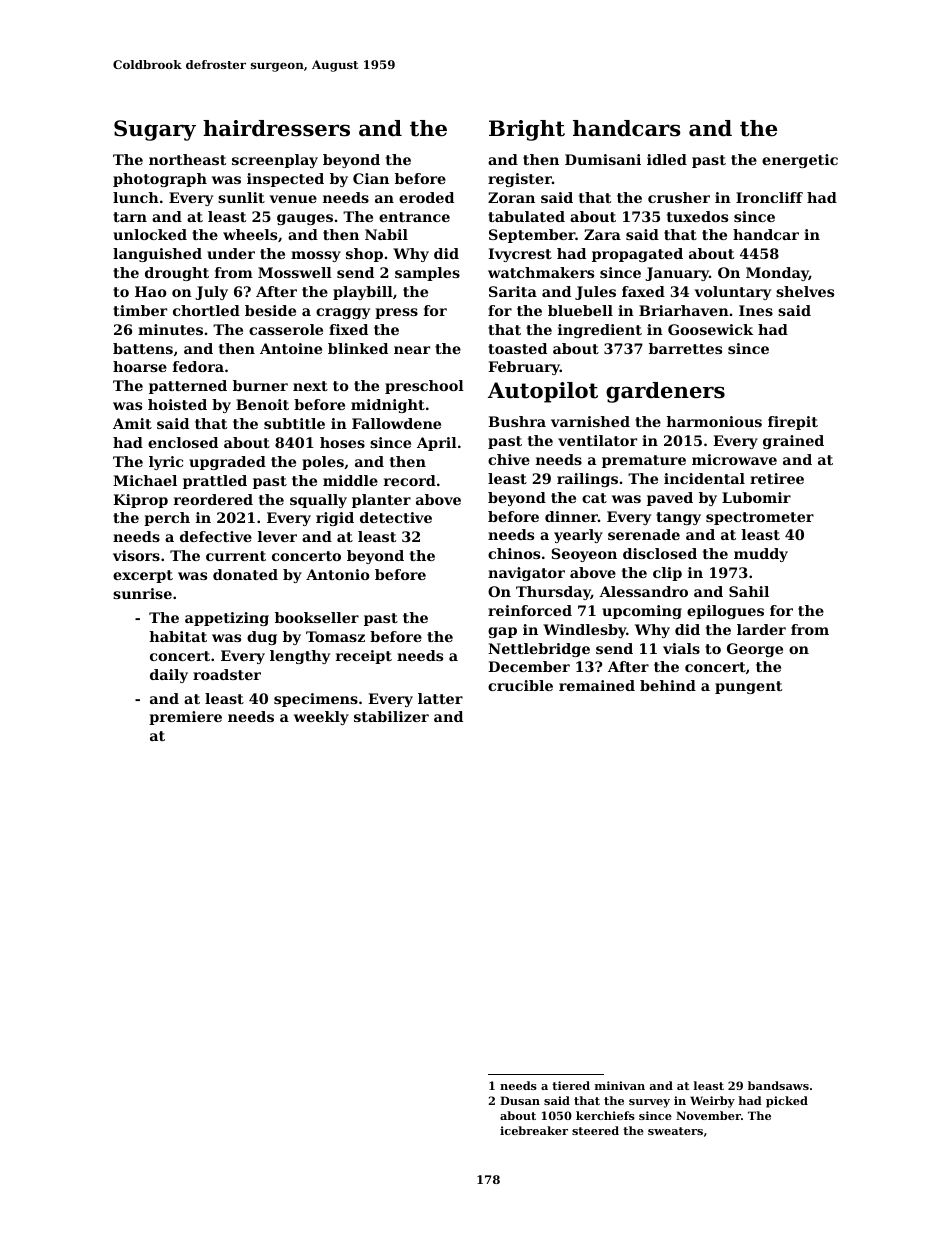 This screenshot has width=952, height=1233. Describe the element at coordinates (527, 130) in the screenshot. I see `Bright` at that location.
